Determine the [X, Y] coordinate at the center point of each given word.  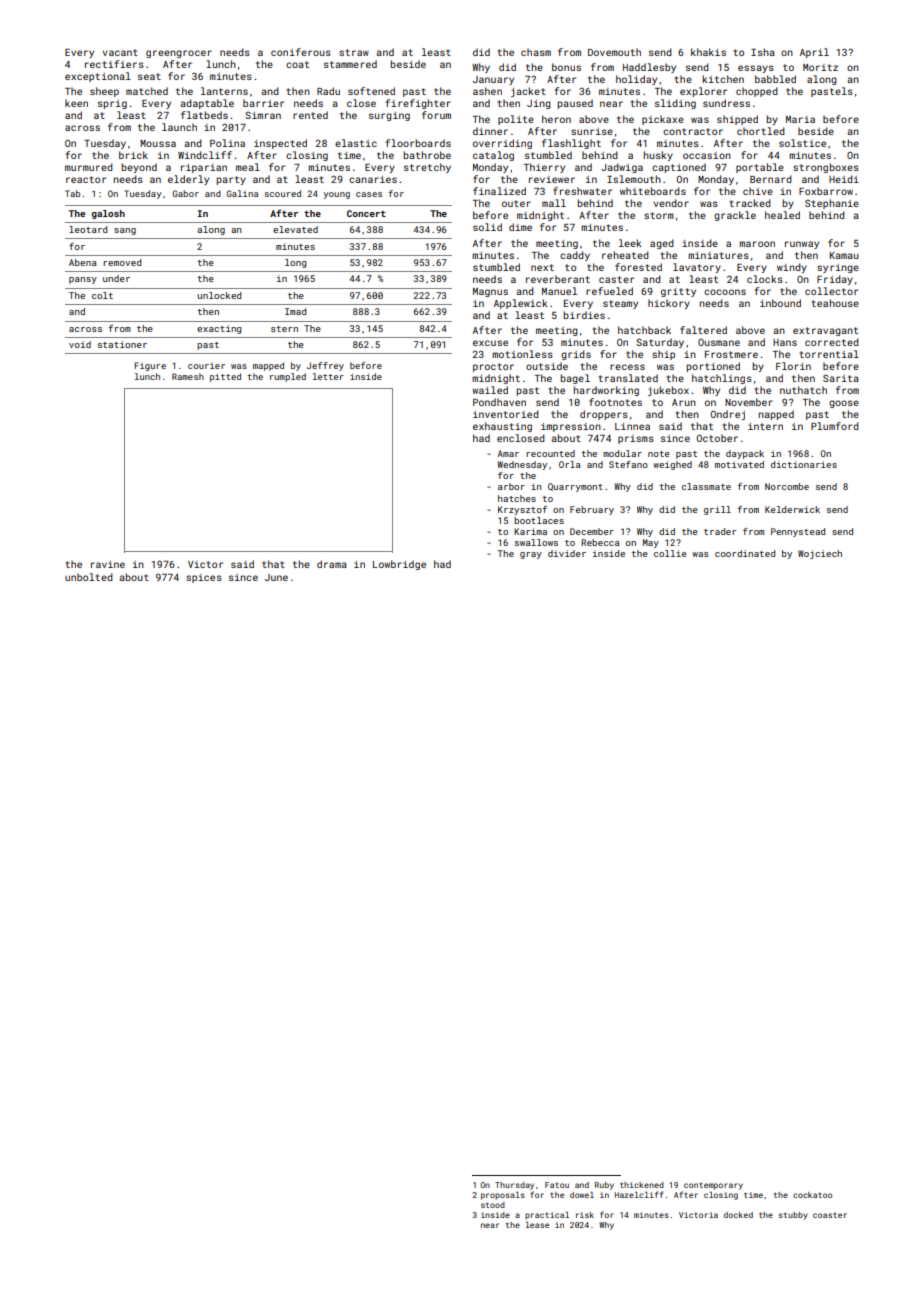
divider [567, 553]
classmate [706, 486]
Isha [763, 52]
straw [354, 52]
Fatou [557, 1185]
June [276, 577]
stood [493, 1205]
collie [670, 553]
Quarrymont [575, 487]
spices [204, 578]
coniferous [301, 52]
